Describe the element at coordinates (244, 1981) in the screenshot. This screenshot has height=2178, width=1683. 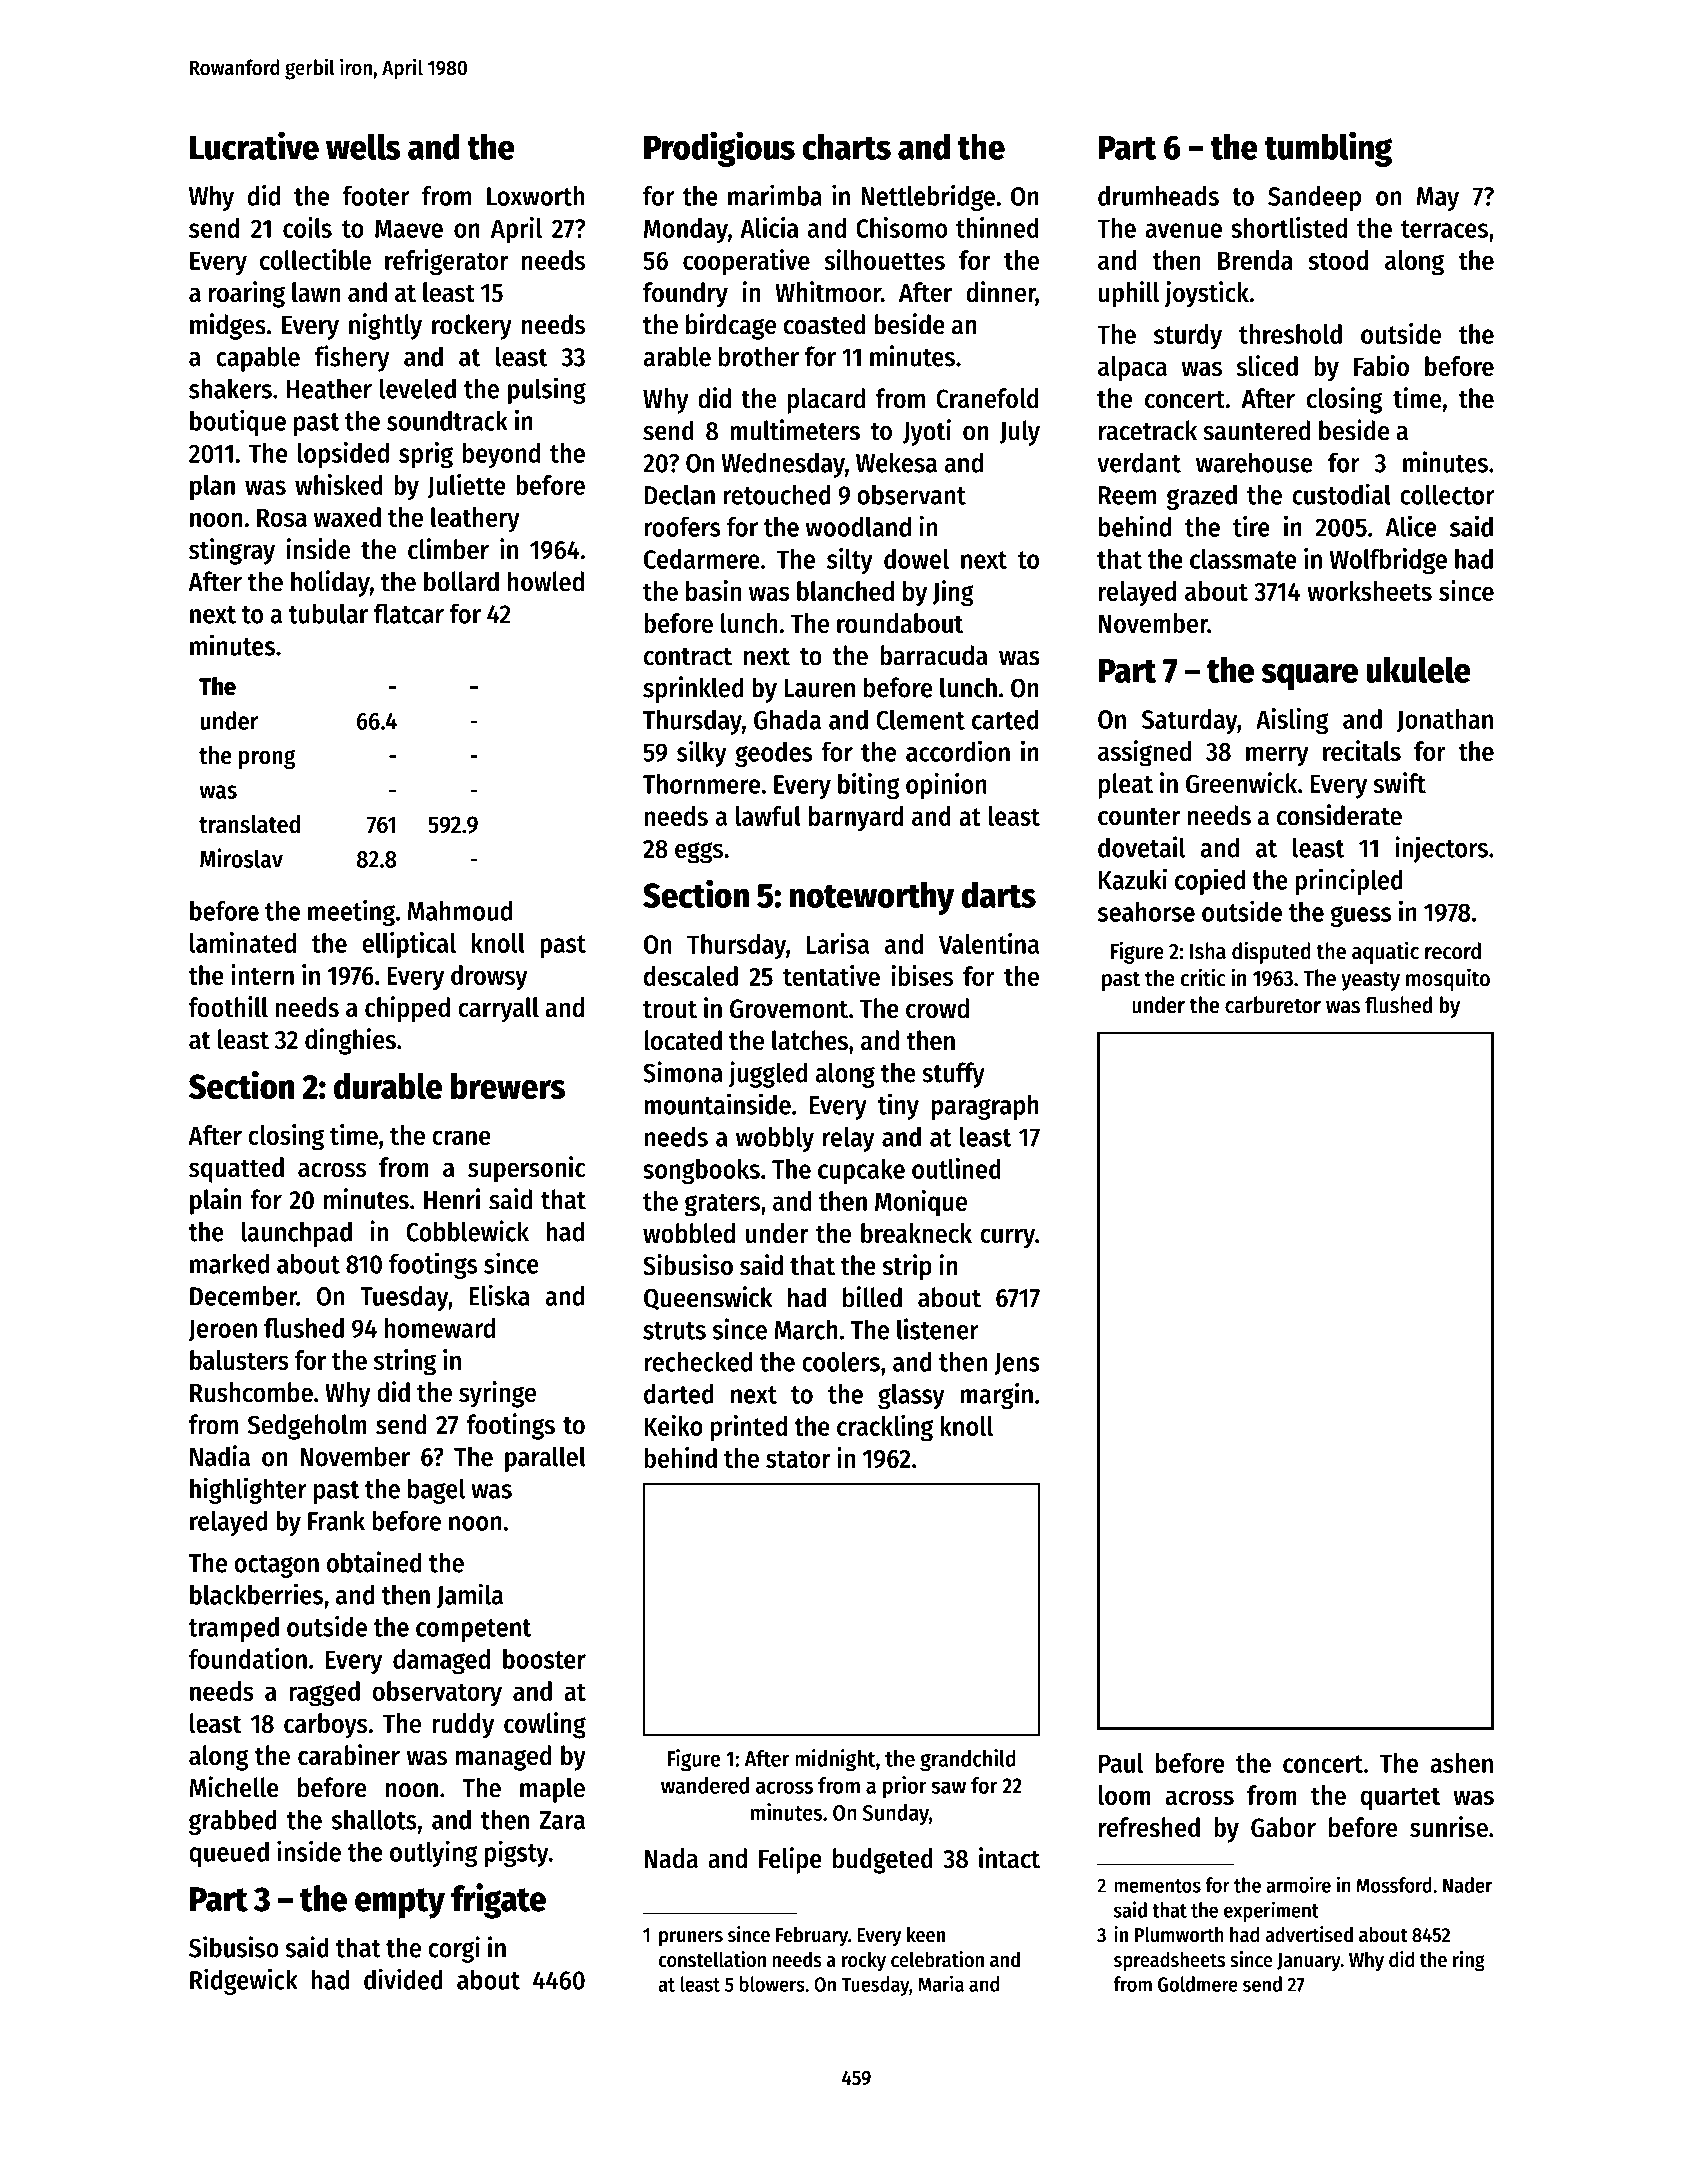
I see `Ridgewick` at that location.
